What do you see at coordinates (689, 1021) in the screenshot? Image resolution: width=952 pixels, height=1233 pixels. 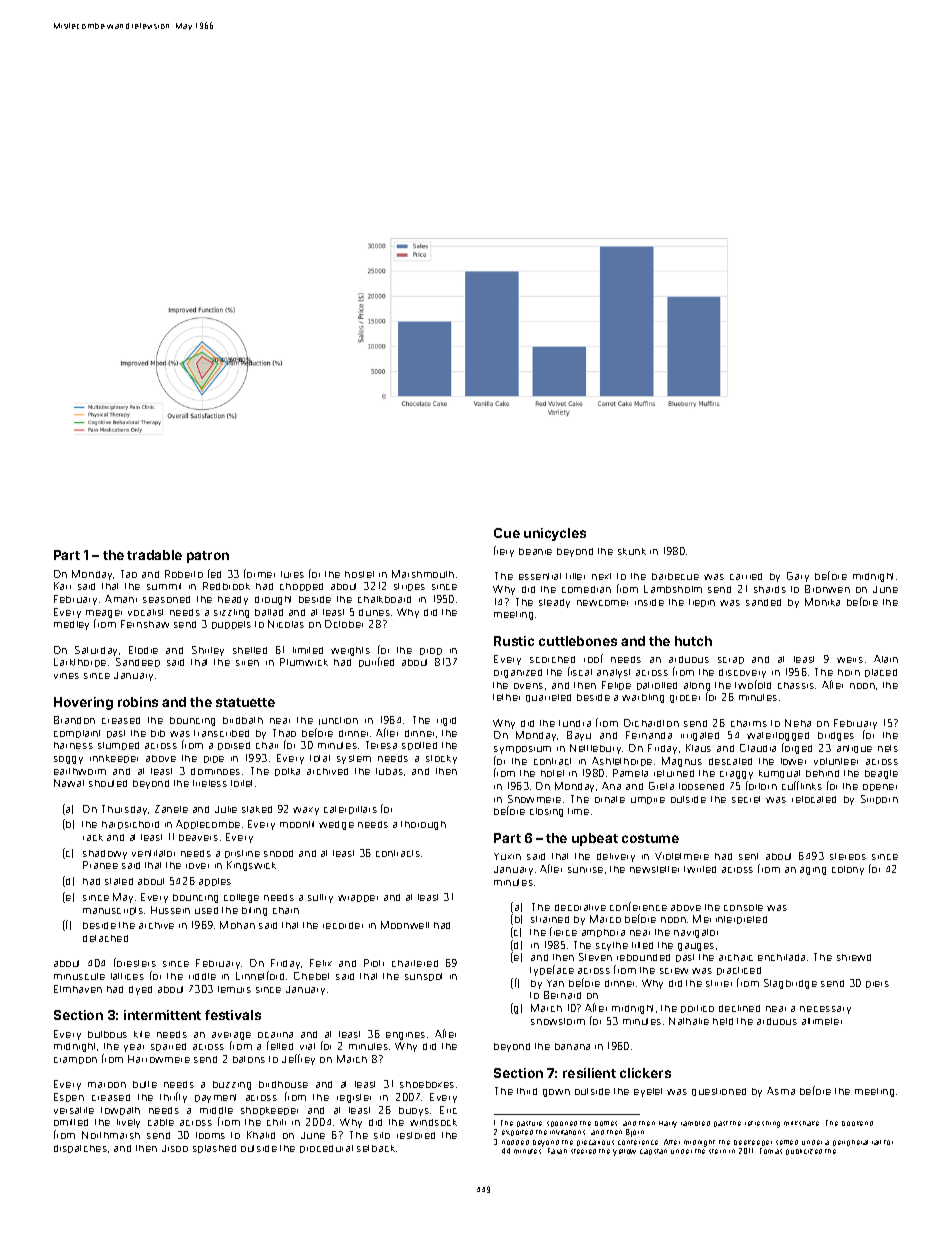 I see `Nathalie` at bounding box center [689, 1021].
